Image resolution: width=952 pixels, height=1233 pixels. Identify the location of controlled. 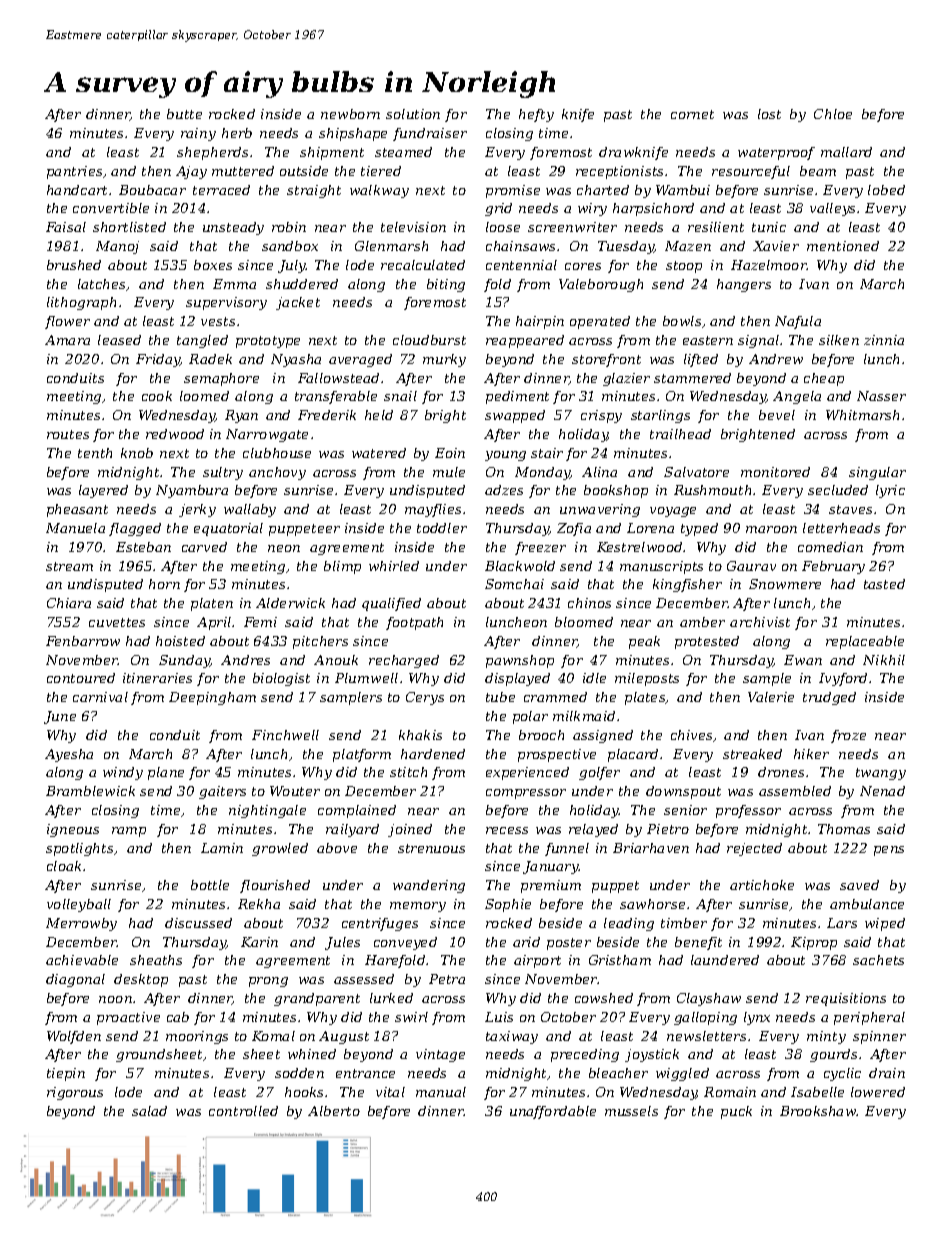
(243, 1111).
